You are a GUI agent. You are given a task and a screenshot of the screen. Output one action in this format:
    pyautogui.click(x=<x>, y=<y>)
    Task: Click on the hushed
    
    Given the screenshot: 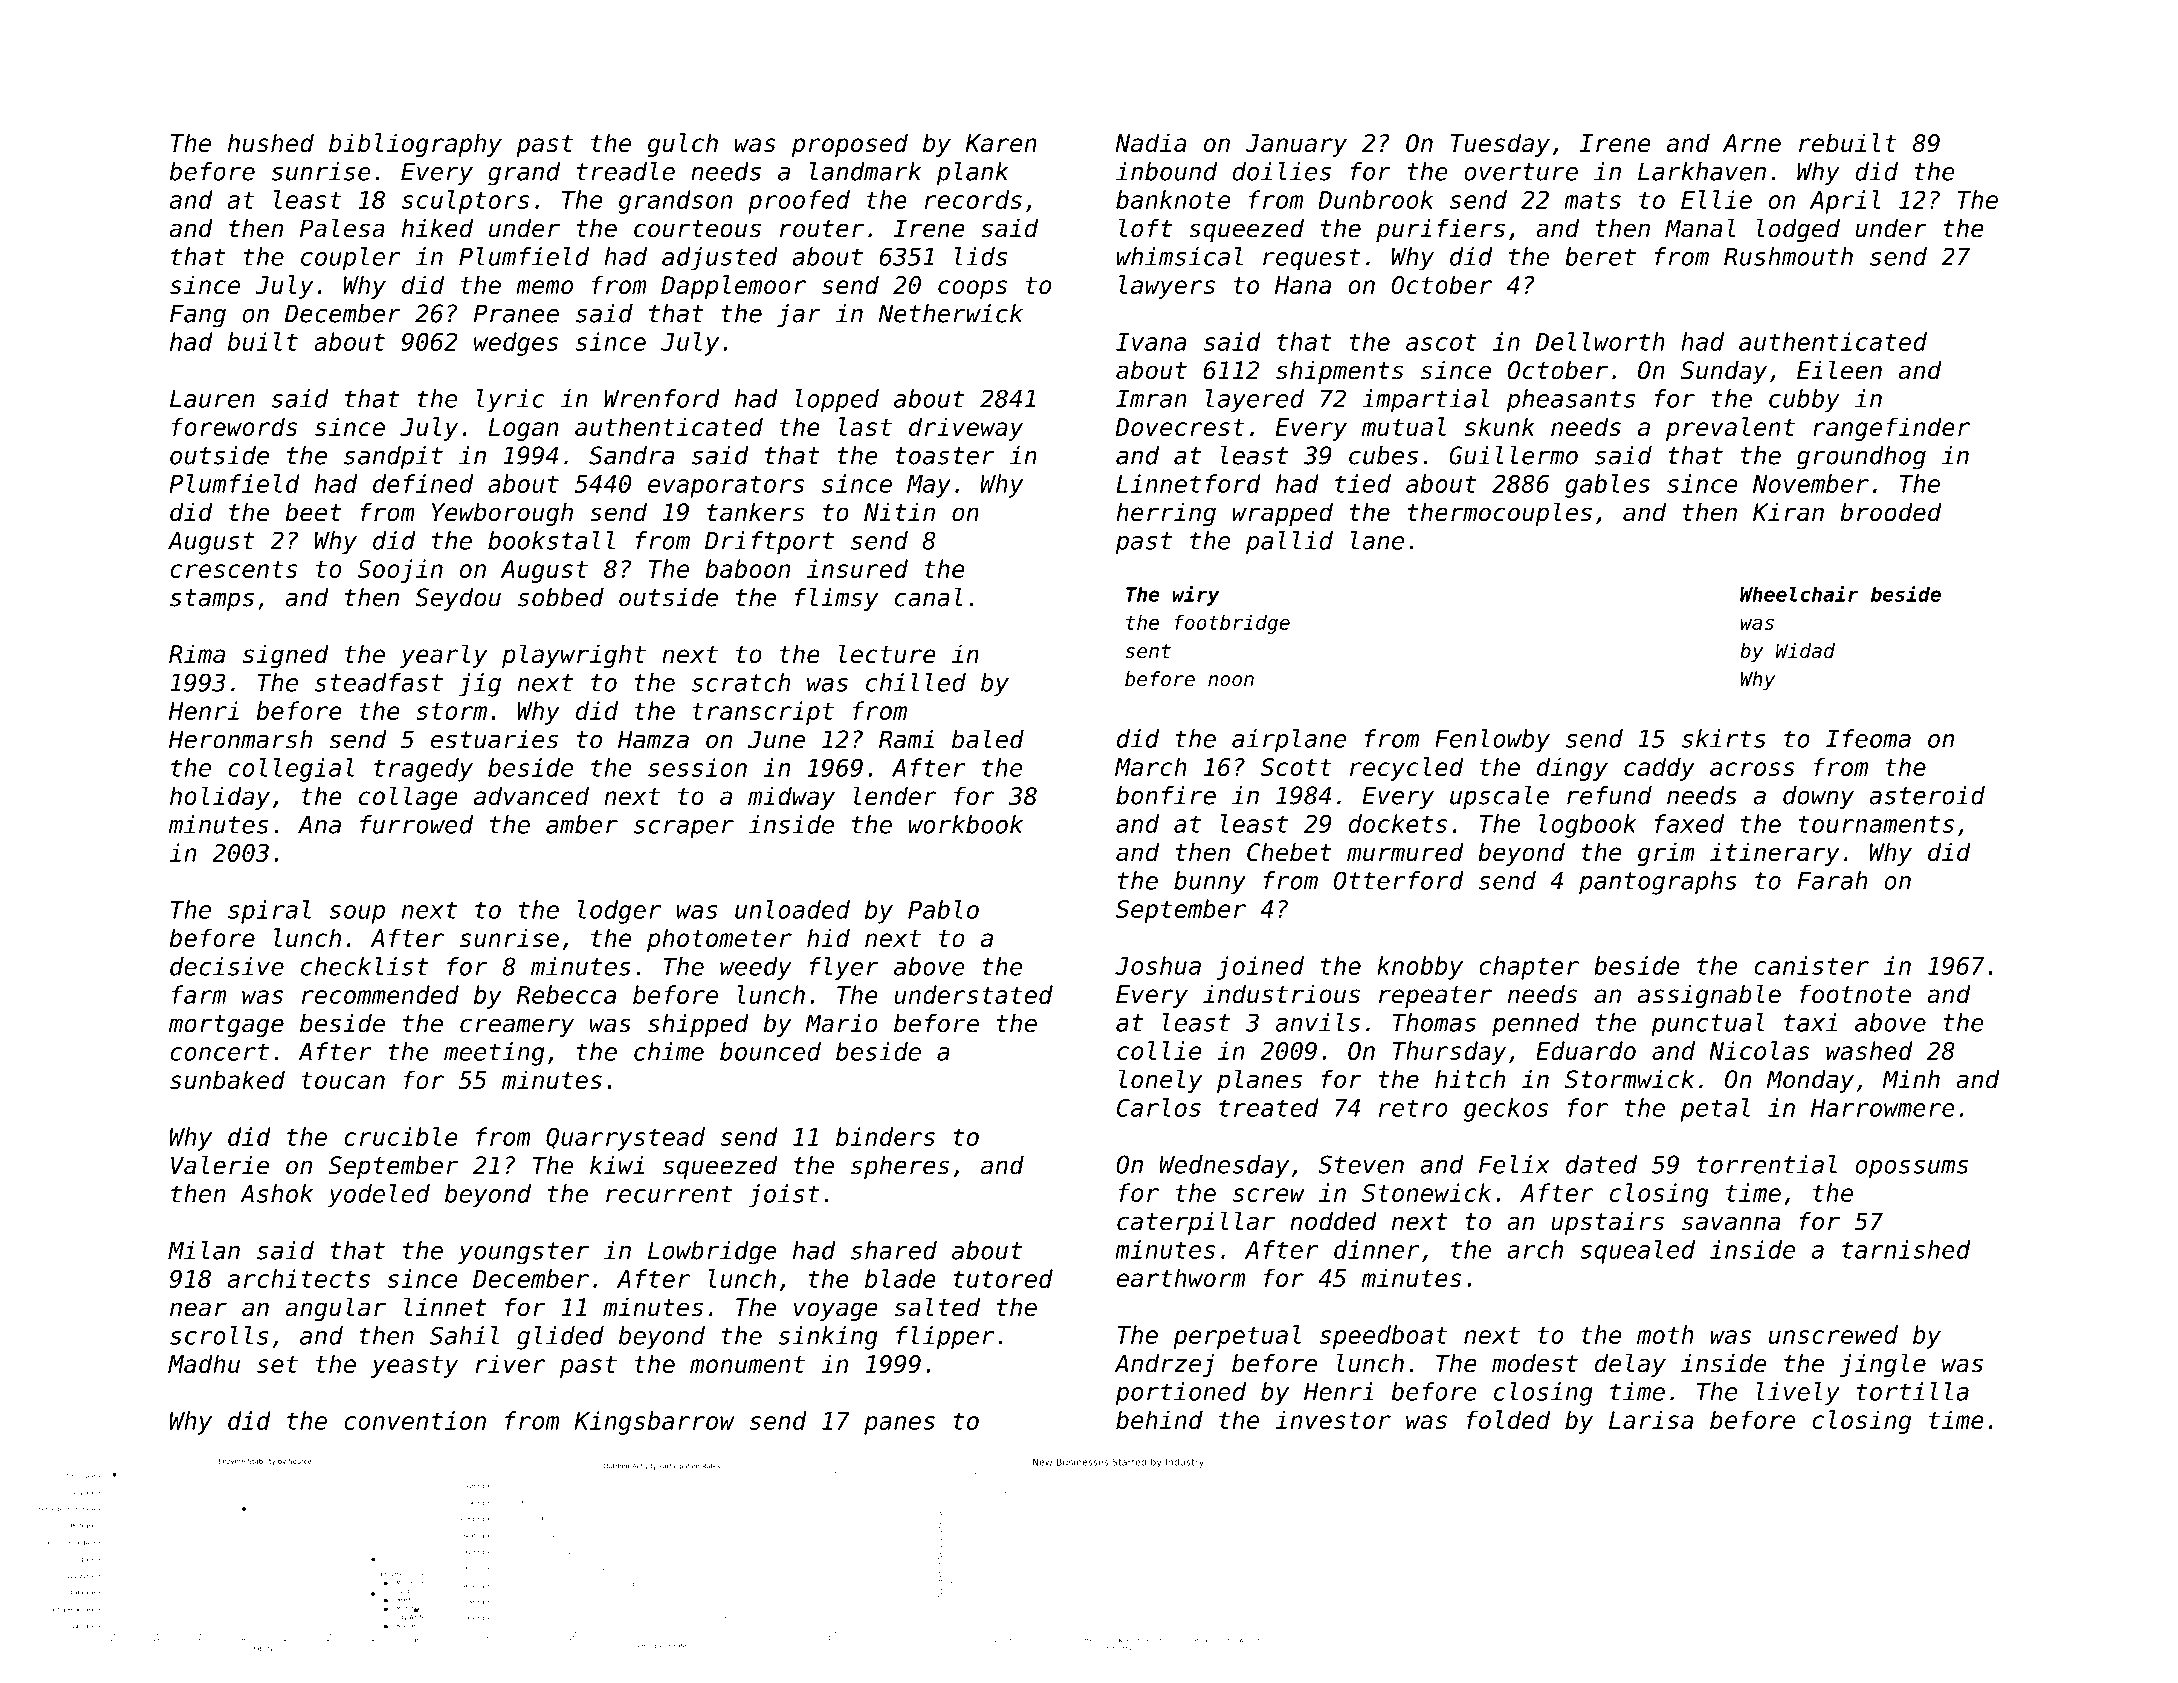 What is the action you would take?
    pyautogui.click(x=271, y=142)
